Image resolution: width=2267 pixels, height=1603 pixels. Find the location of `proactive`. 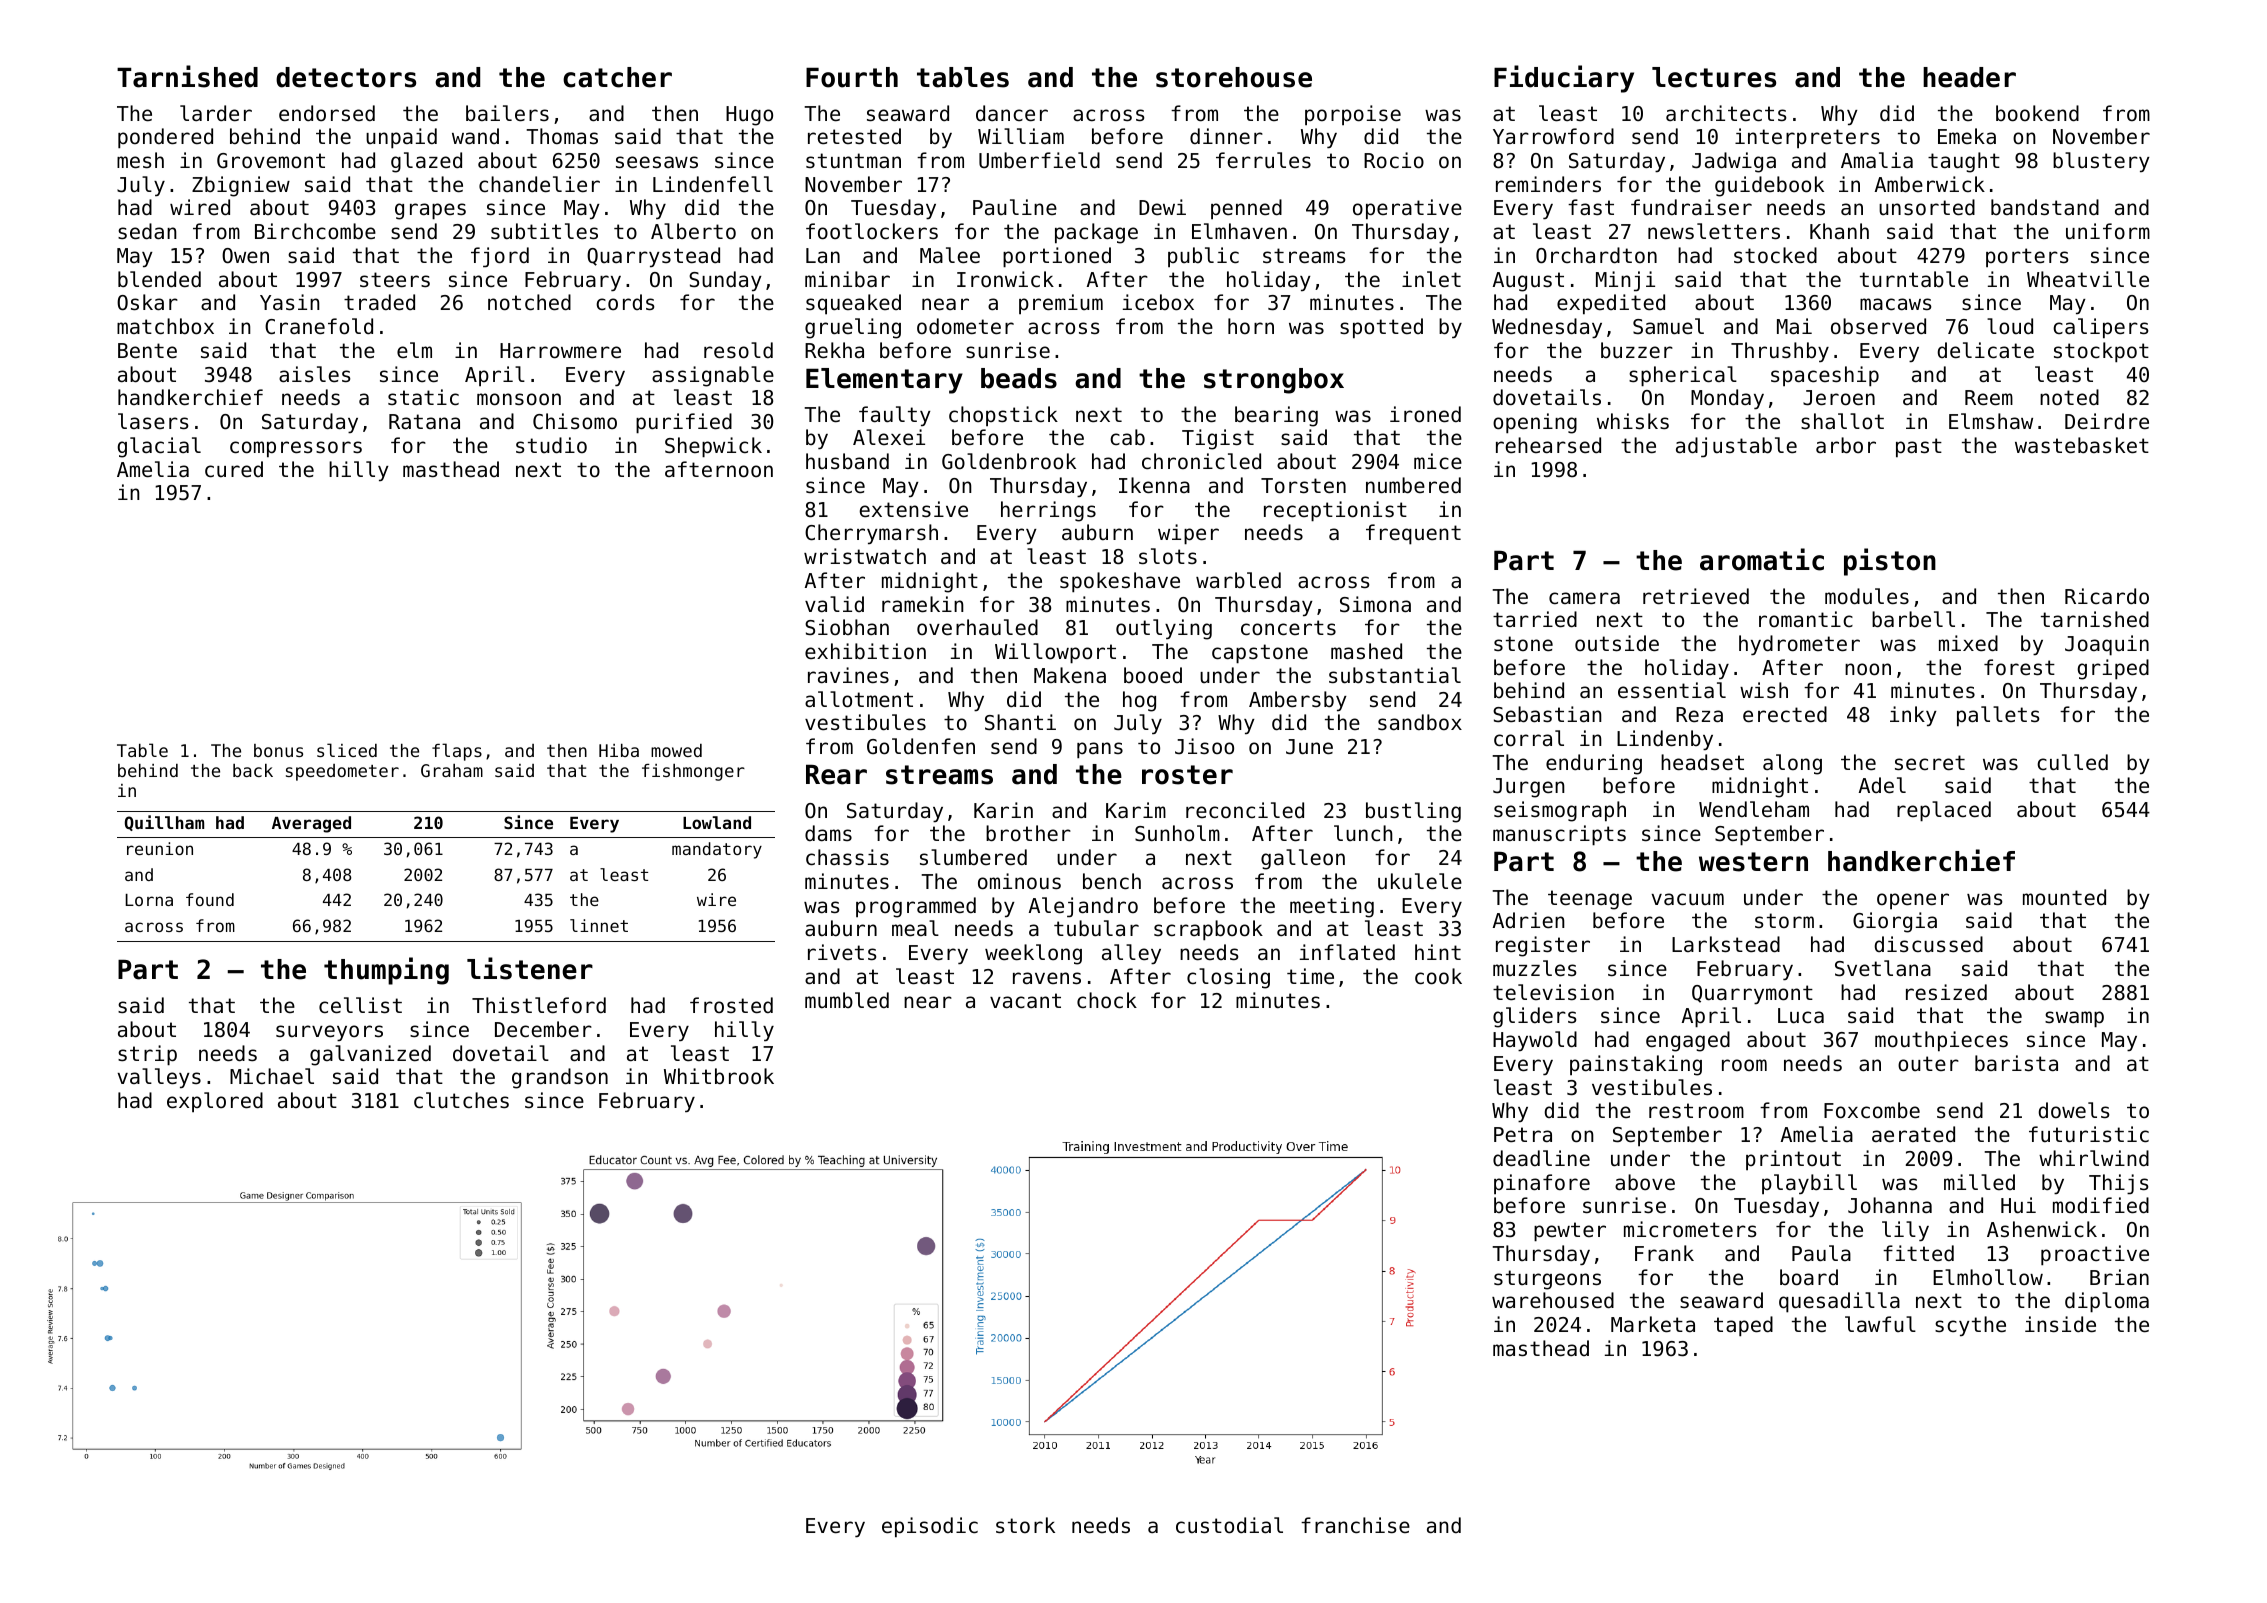

proactive is located at coordinates (2095, 1255).
